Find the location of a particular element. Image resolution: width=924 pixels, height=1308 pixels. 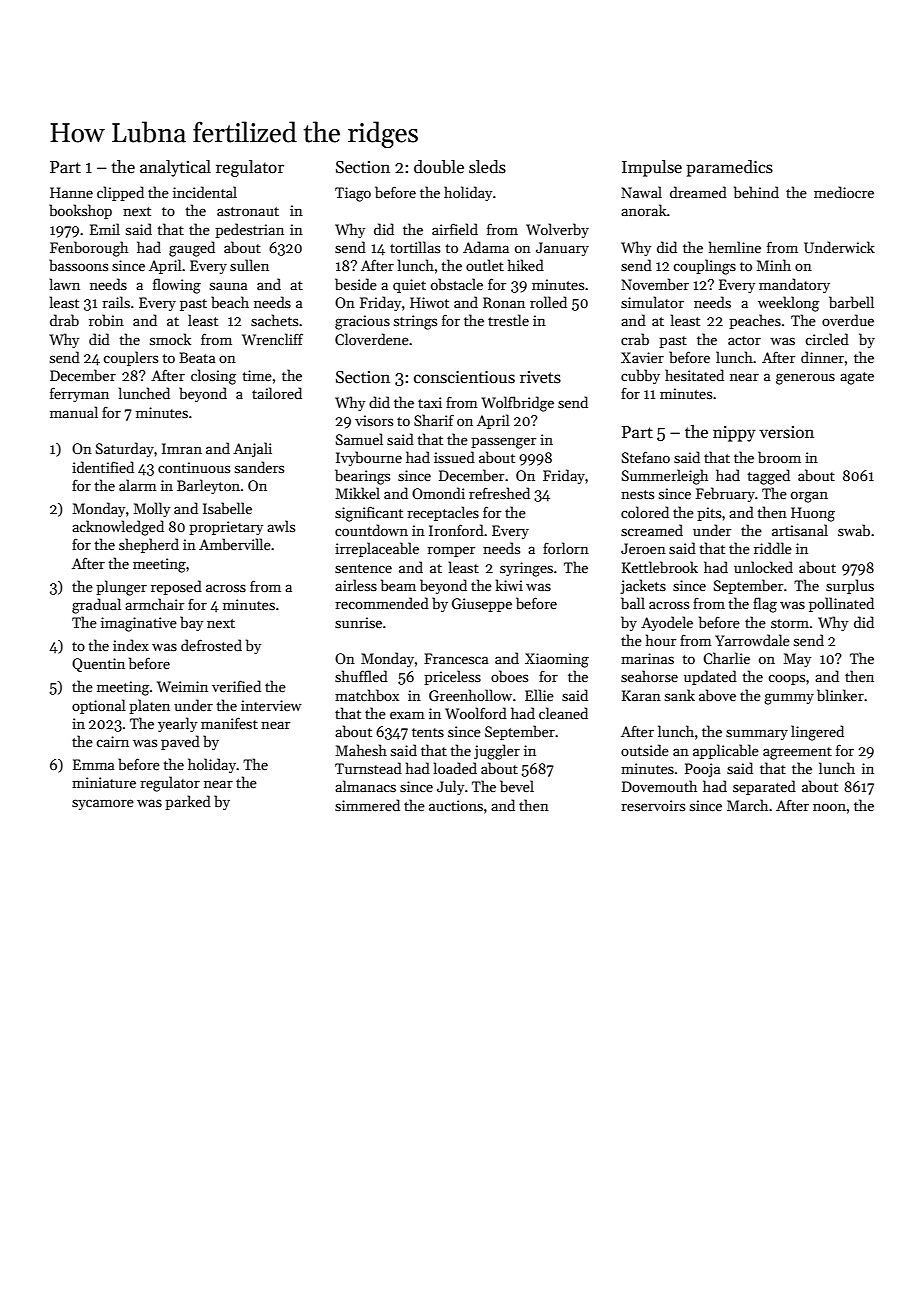

double is located at coordinates (439, 167).
